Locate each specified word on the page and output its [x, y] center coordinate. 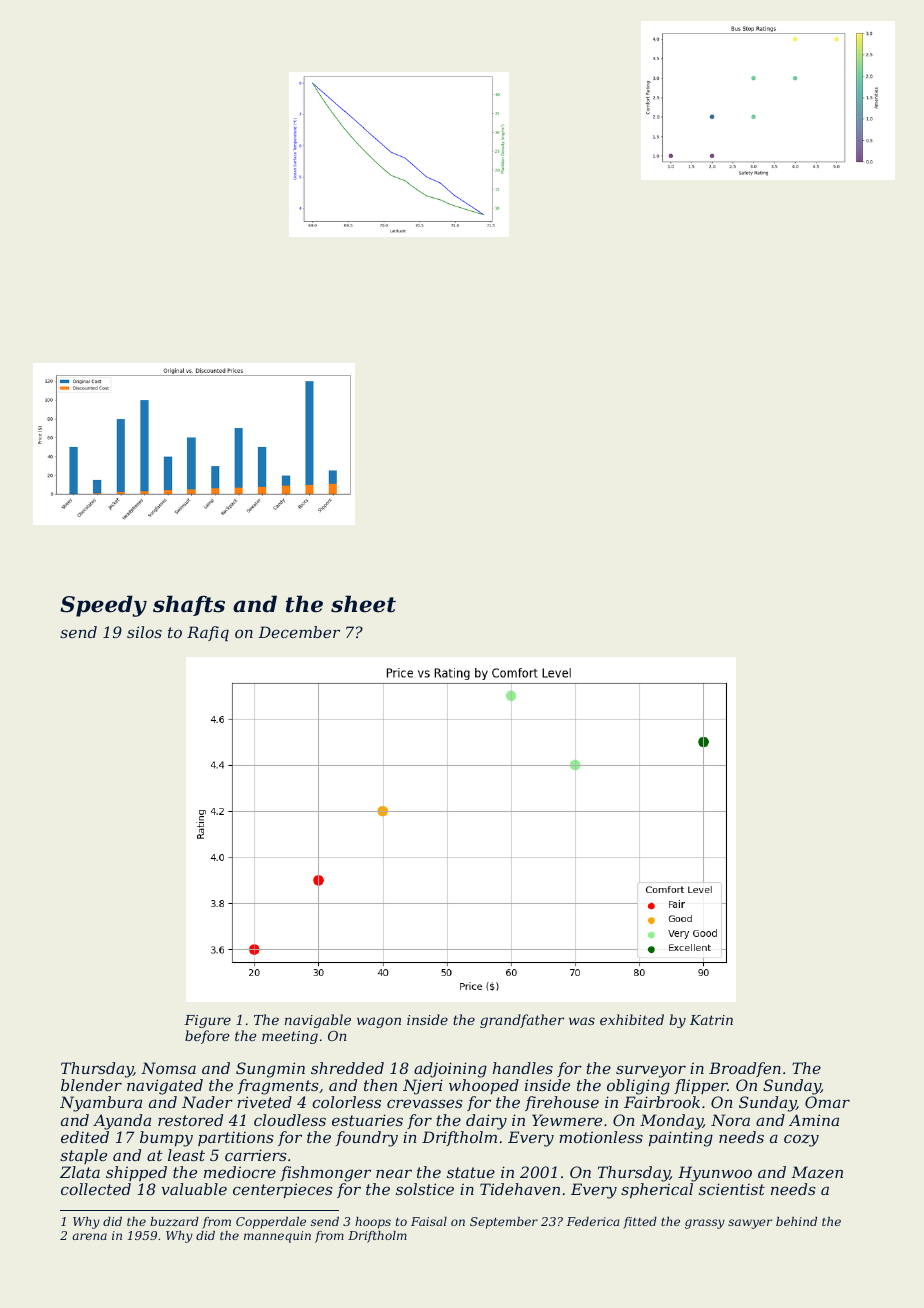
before [207, 1037]
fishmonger [325, 1174]
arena [89, 1236]
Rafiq [208, 633]
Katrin [711, 1020]
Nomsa [168, 1068]
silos [144, 632]
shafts [189, 605]
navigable [318, 1021]
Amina [814, 1120]
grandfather [522, 1021]
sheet [363, 604]
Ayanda [122, 1122]
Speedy [103, 606]
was [582, 1021]
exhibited [632, 1019]
